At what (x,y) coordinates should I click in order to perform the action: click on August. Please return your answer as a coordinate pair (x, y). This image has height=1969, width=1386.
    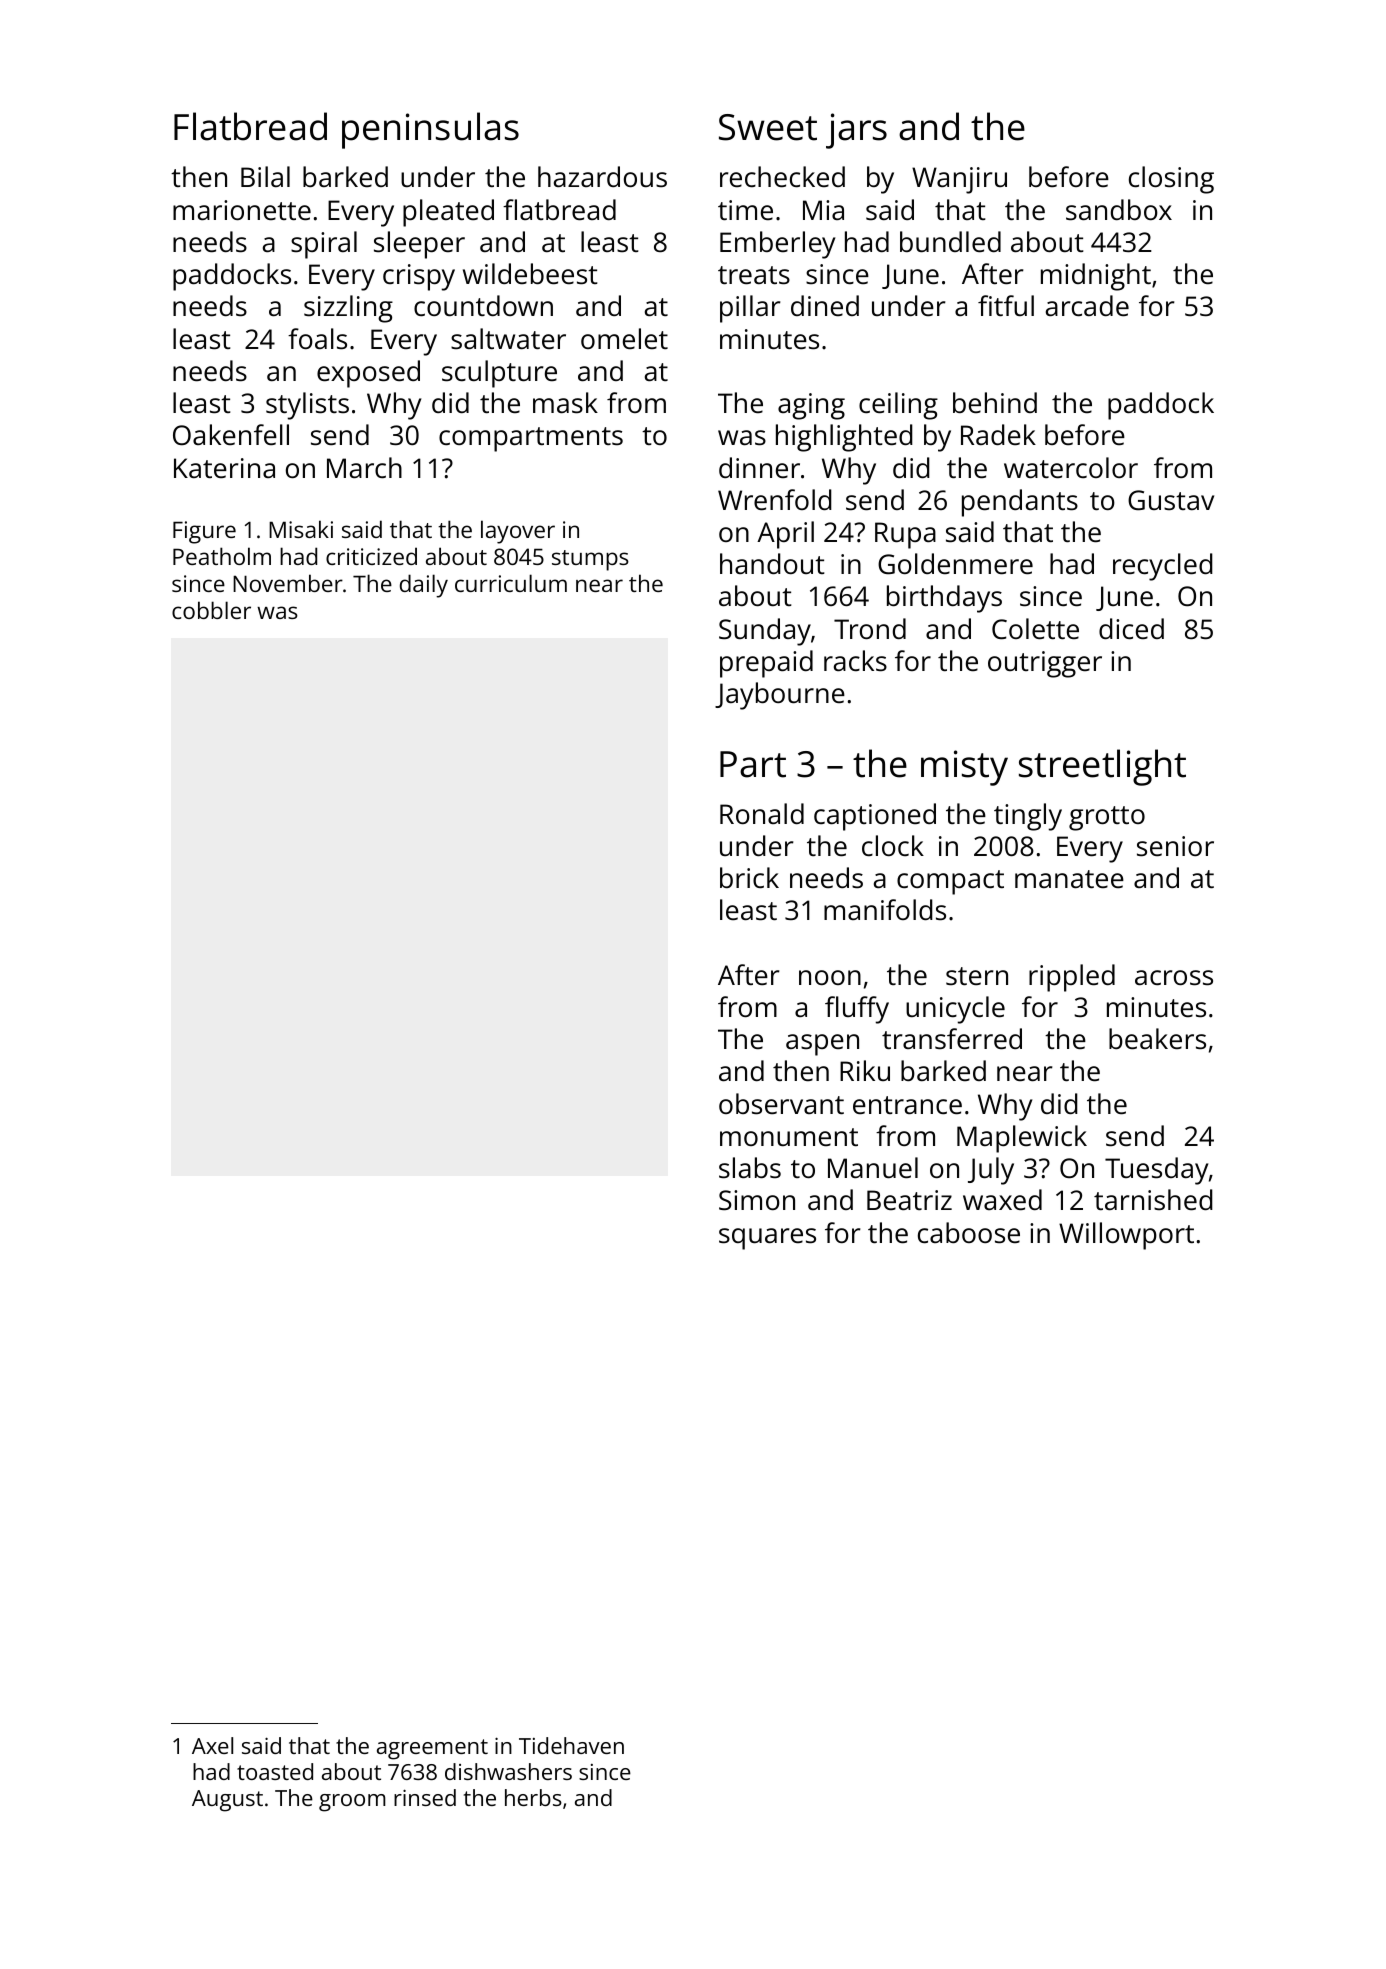
    Looking at the image, I should click on (227, 1801).
